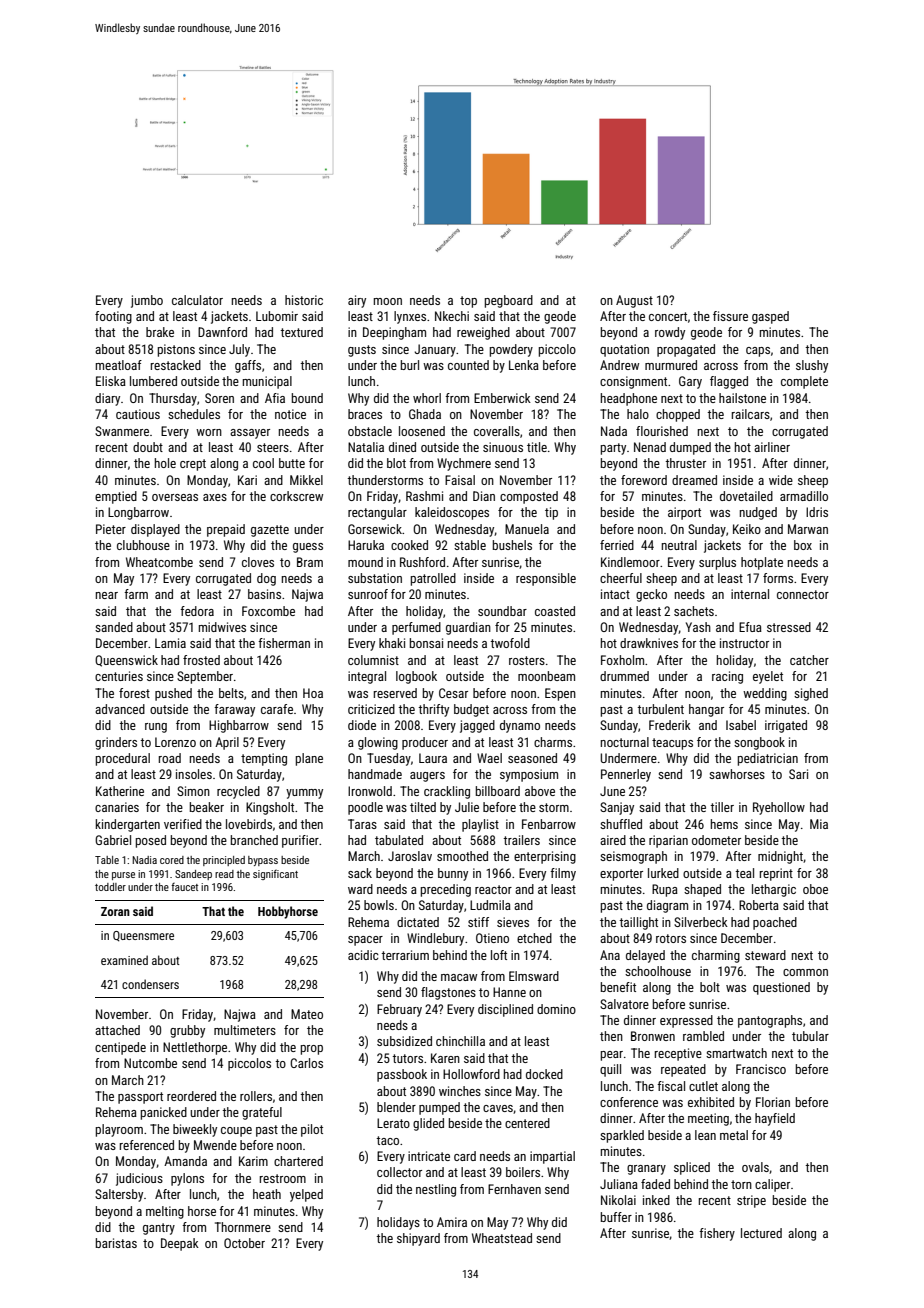  I want to click on Deepak, so click(180, 1244).
